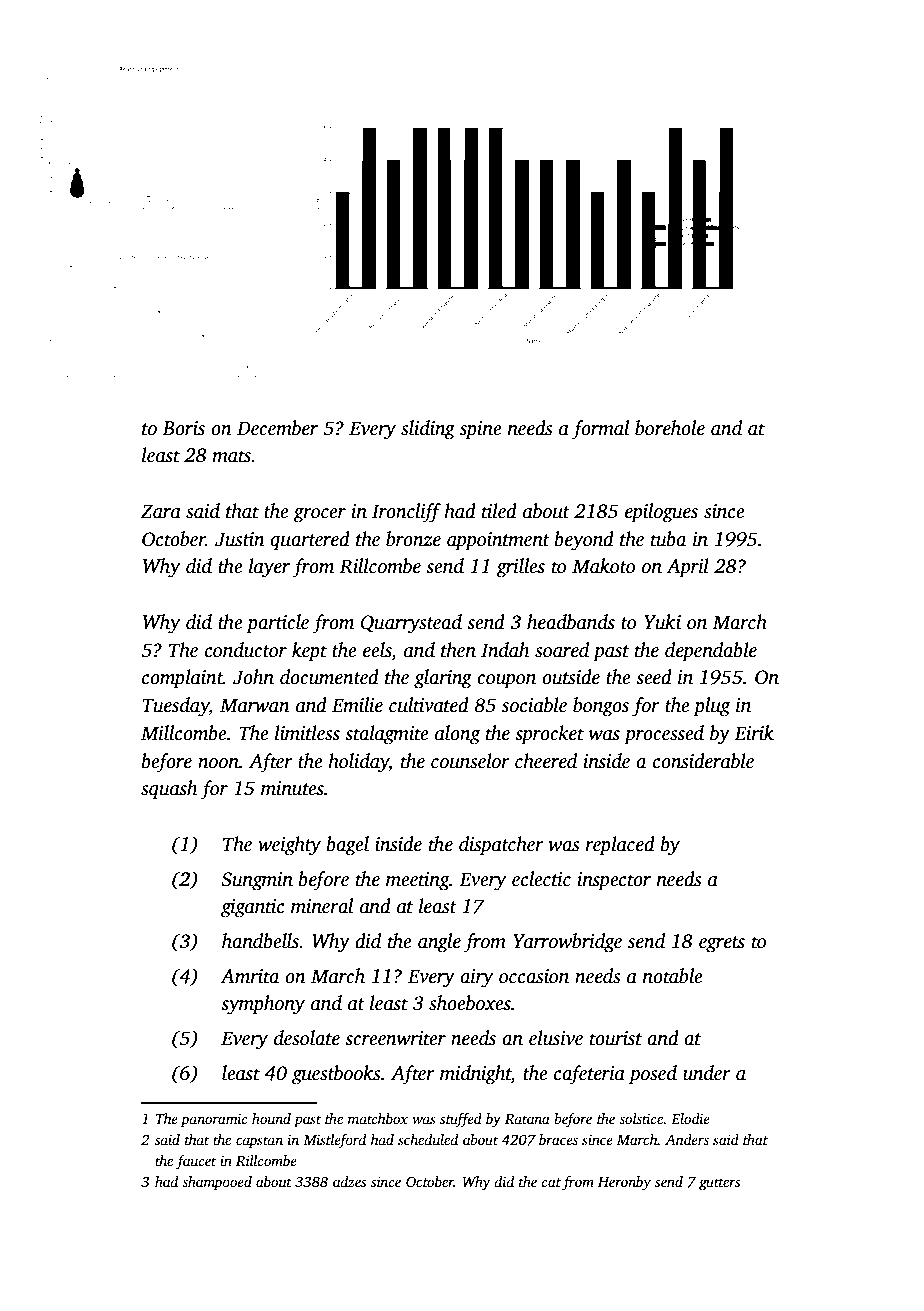 This page has width=924, height=1311. Describe the element at coordinates (470, 1003) in the page. I see `shoeboxes` at that location.
